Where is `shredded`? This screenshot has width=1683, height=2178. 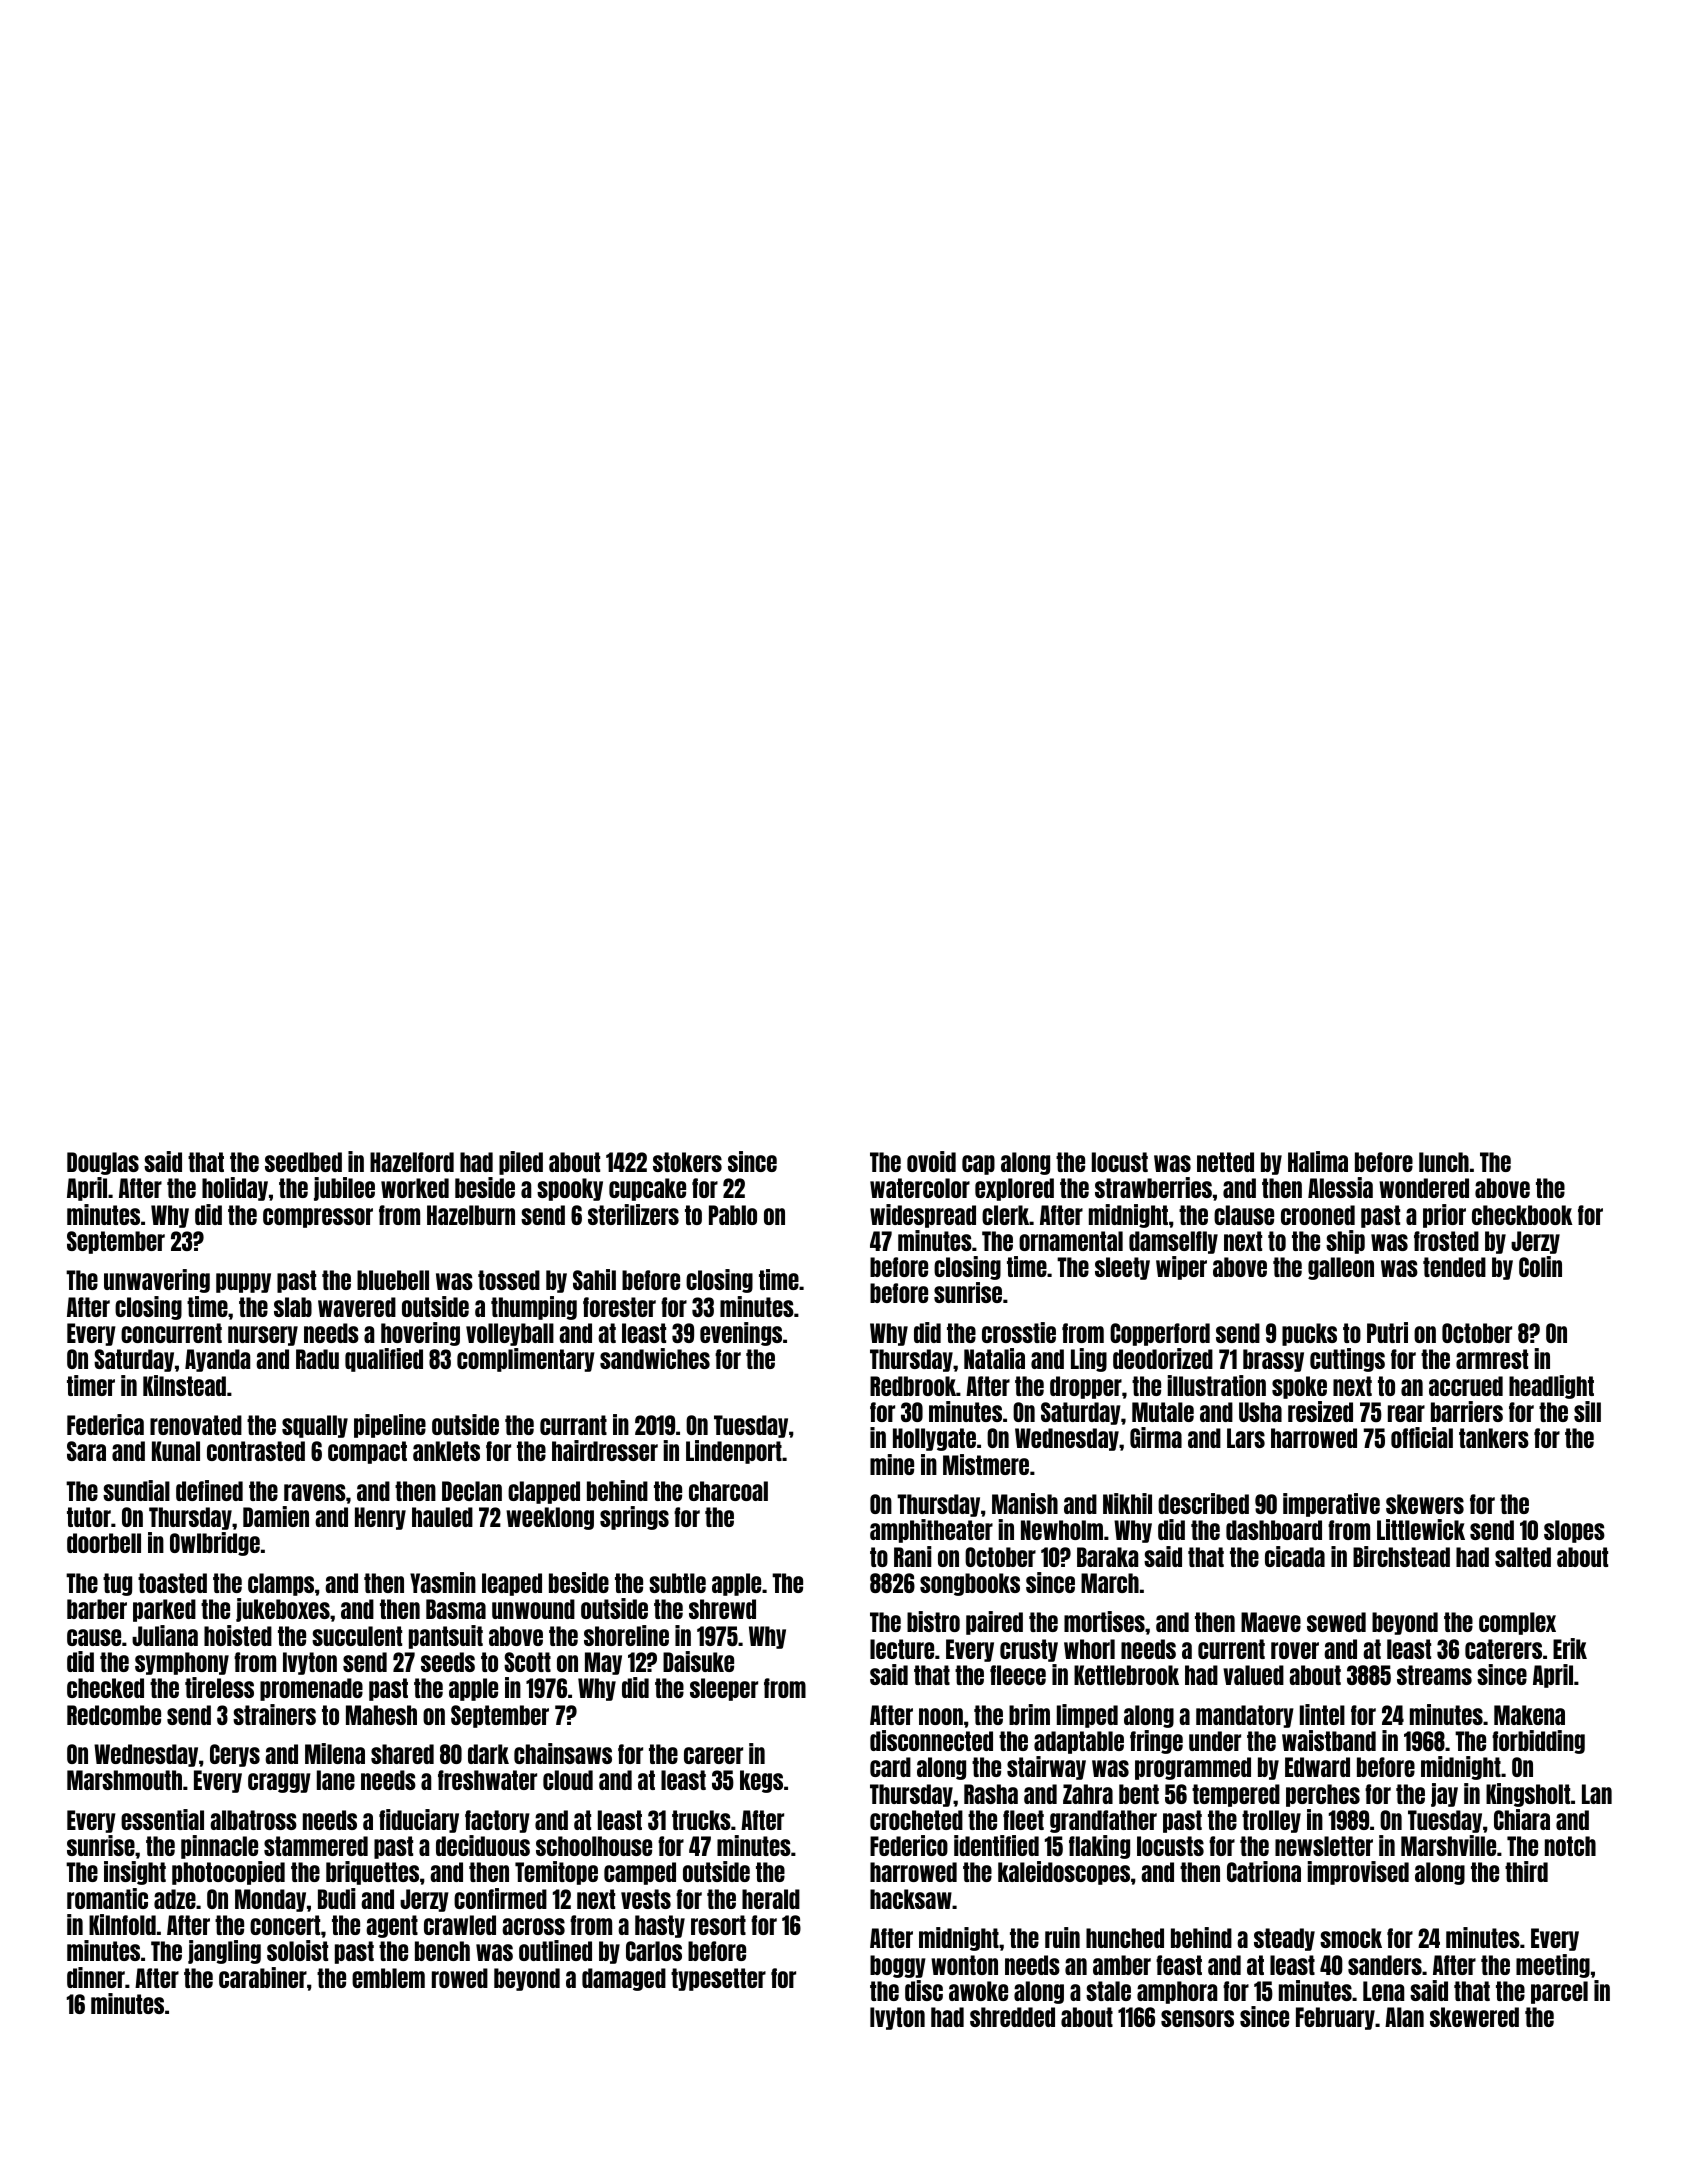 shredded is located at coordinates (1012, 2017).
